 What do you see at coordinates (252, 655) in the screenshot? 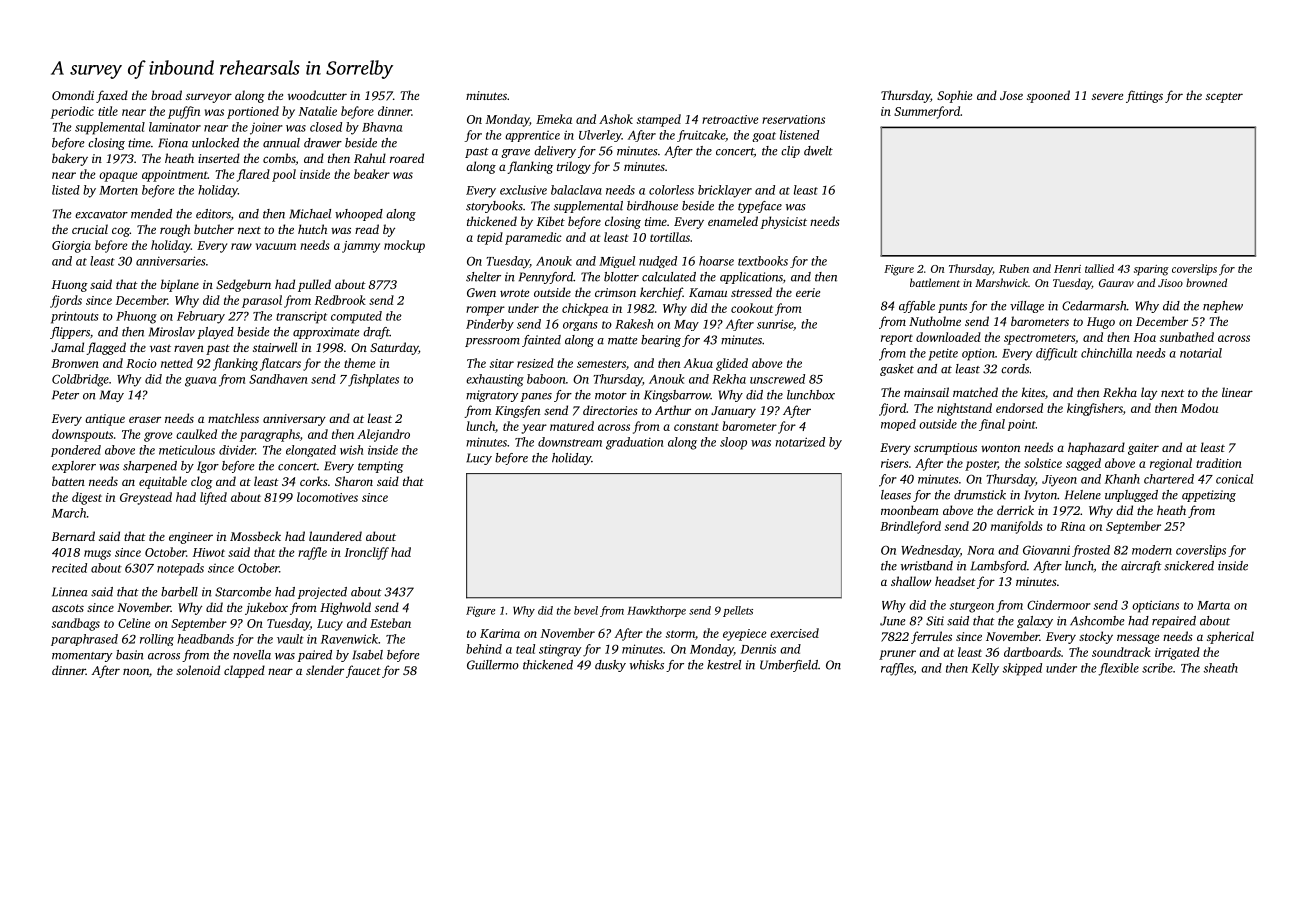
I see `novella` at bounding box center [252, 655].
